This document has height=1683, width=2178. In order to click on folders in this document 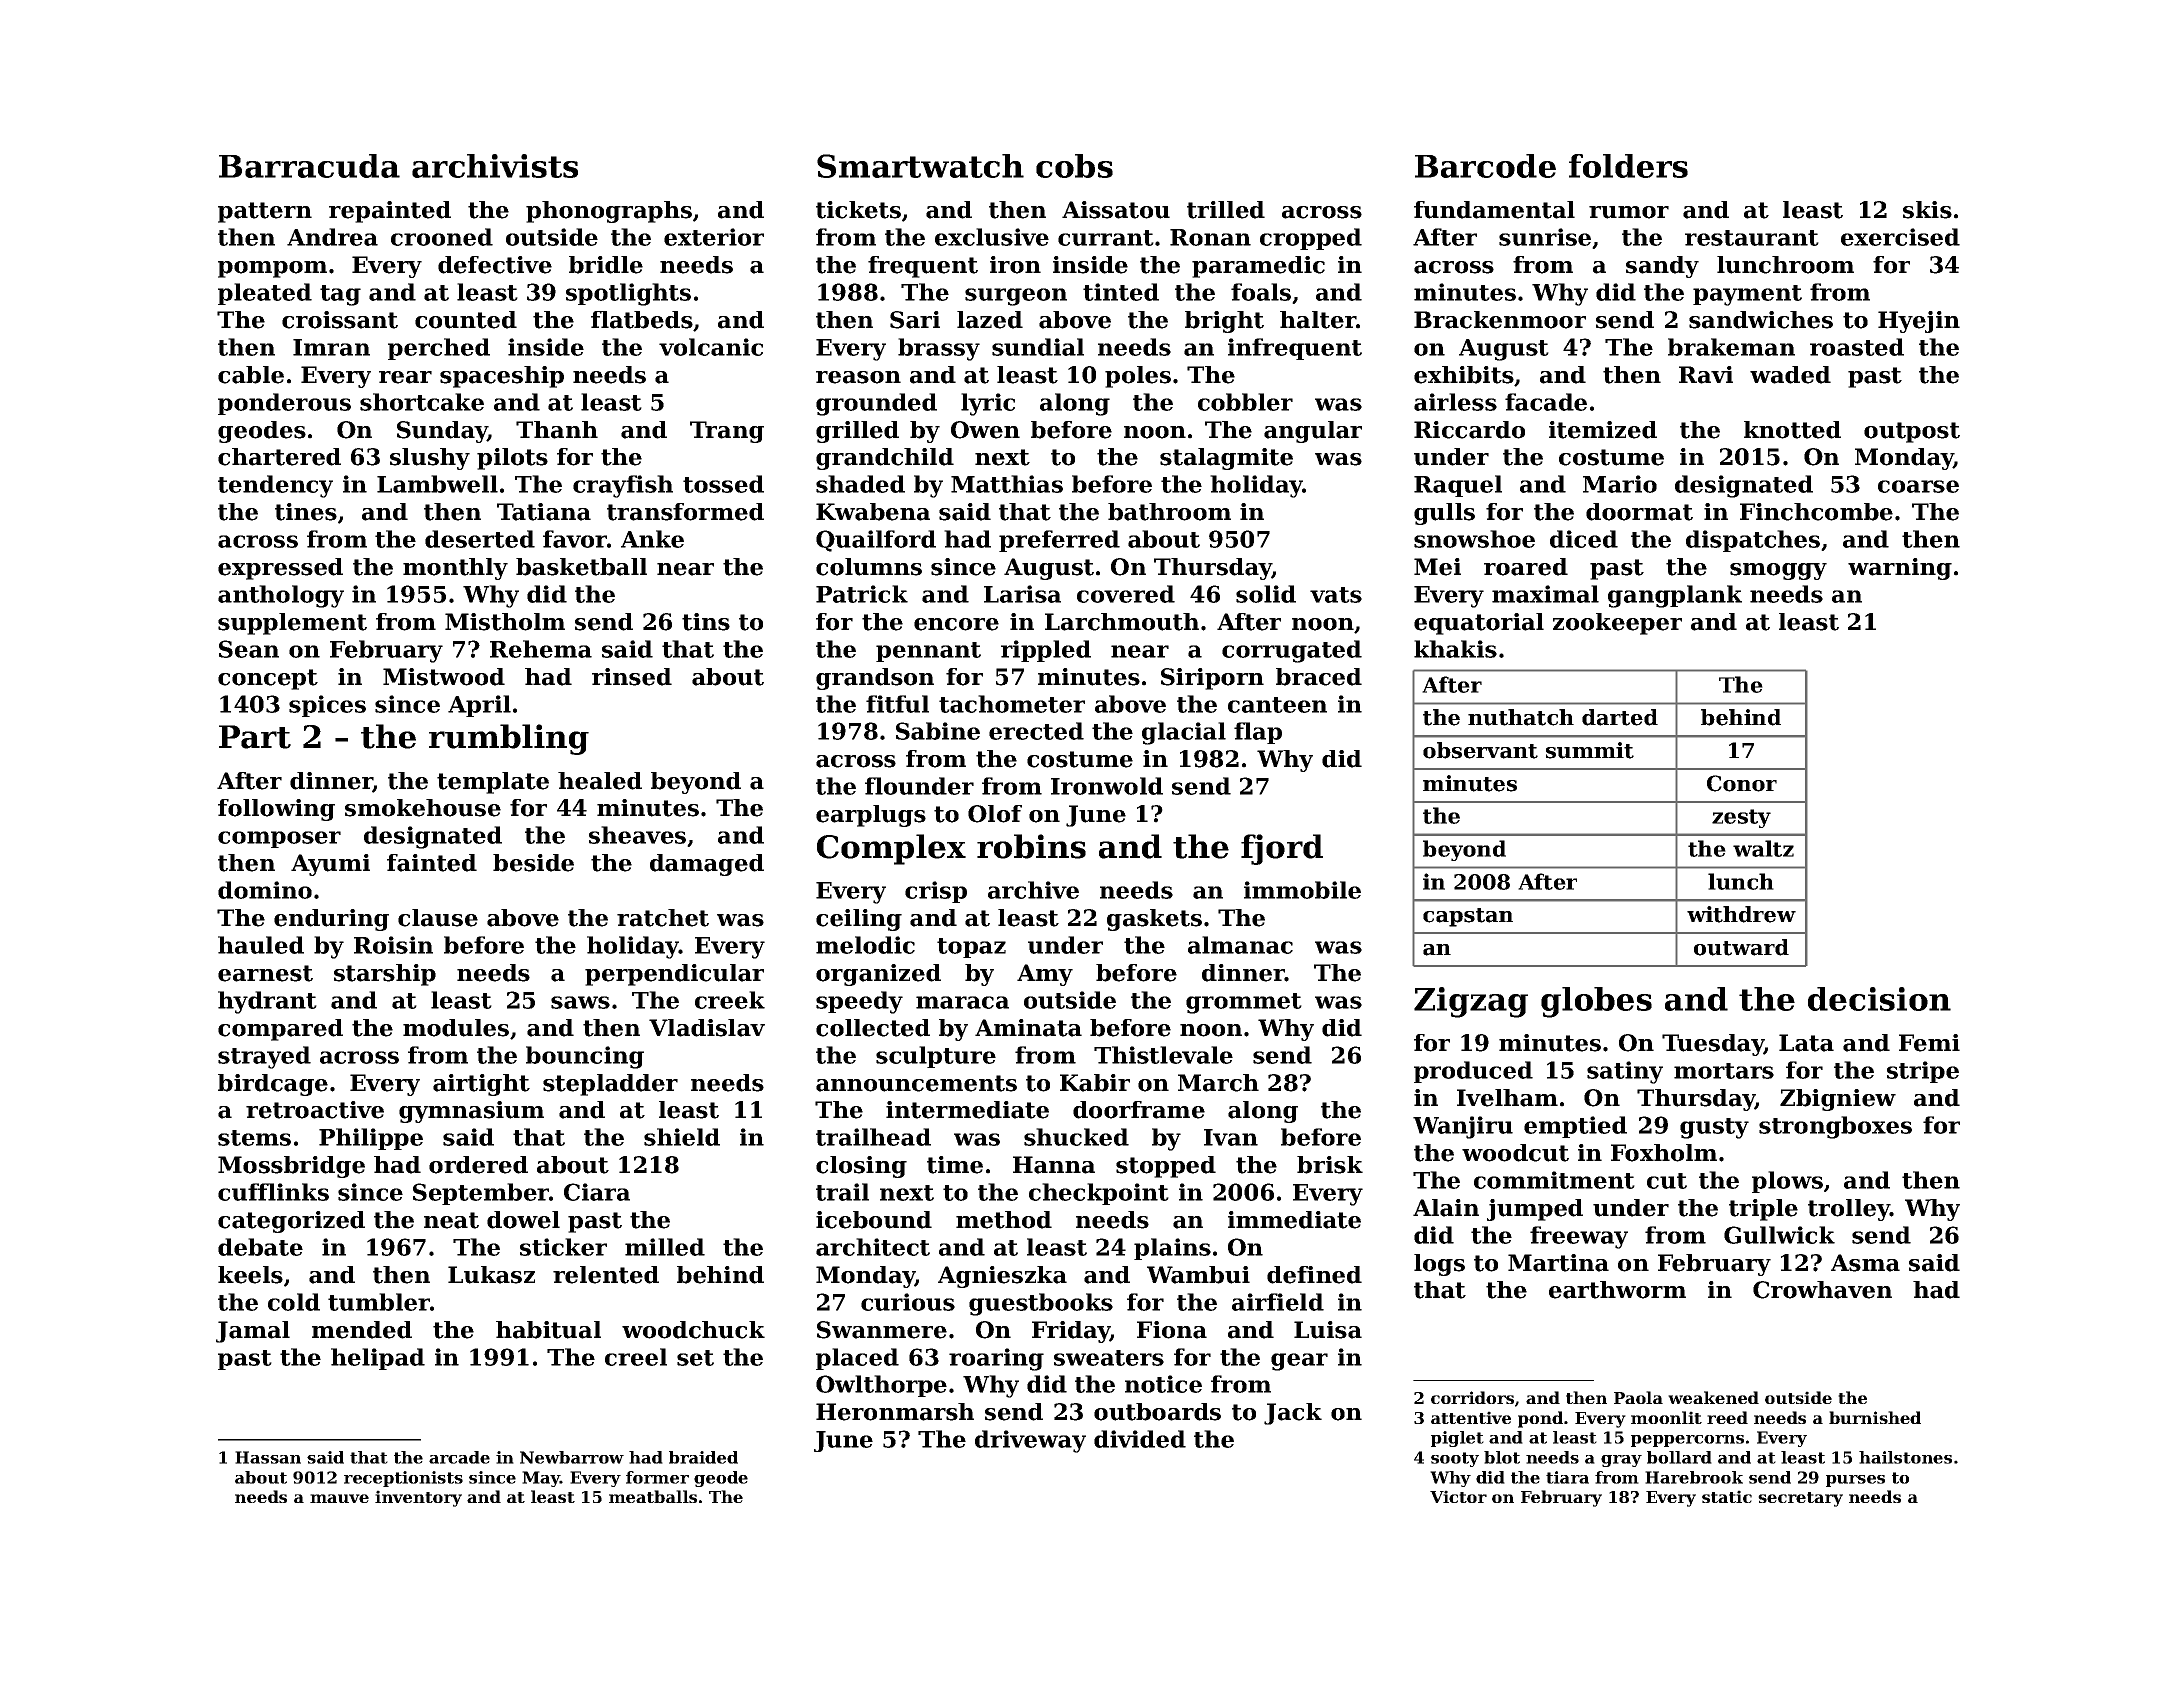, I will do `click(1628, 166)`.
